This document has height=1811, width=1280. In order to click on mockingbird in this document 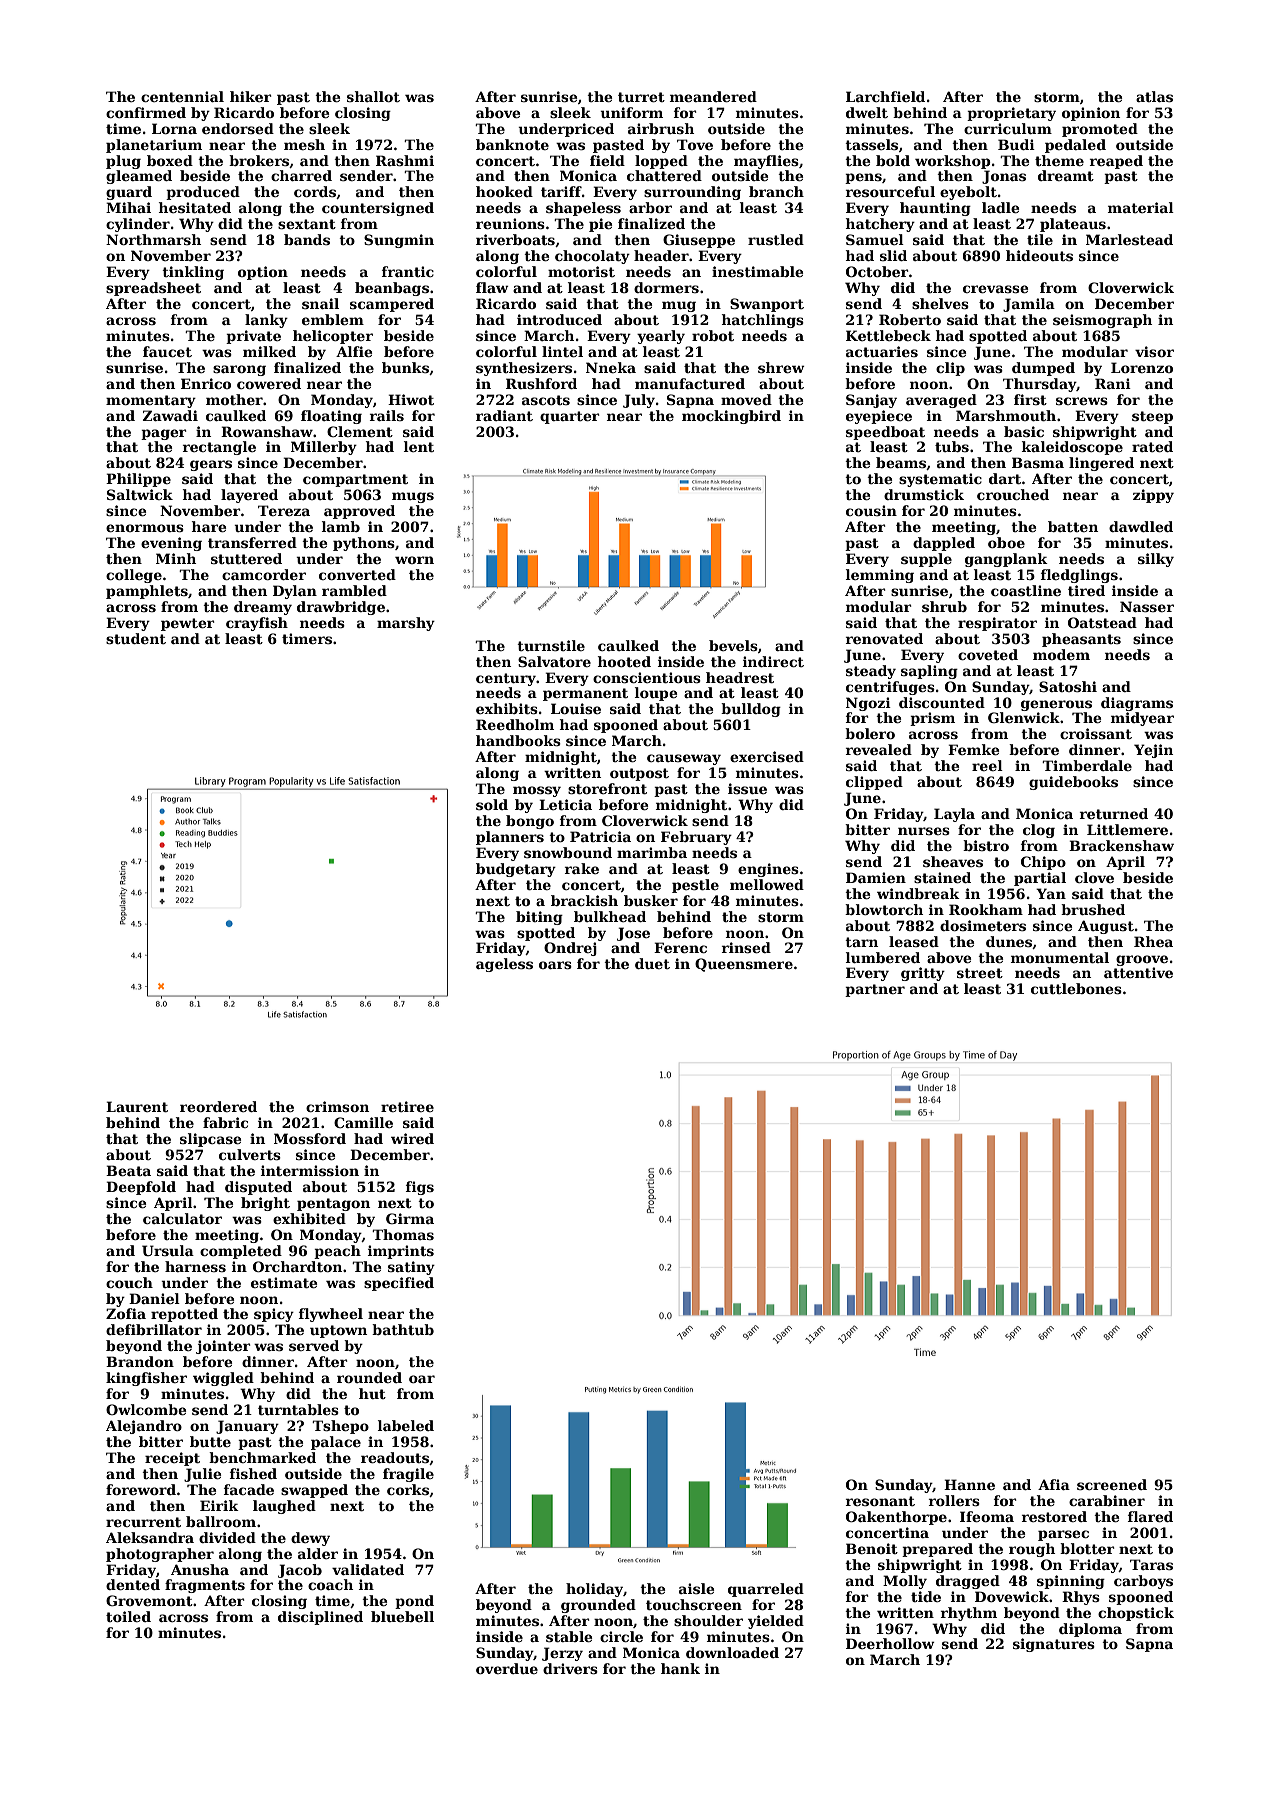, I will do `click(731, 417)`.
